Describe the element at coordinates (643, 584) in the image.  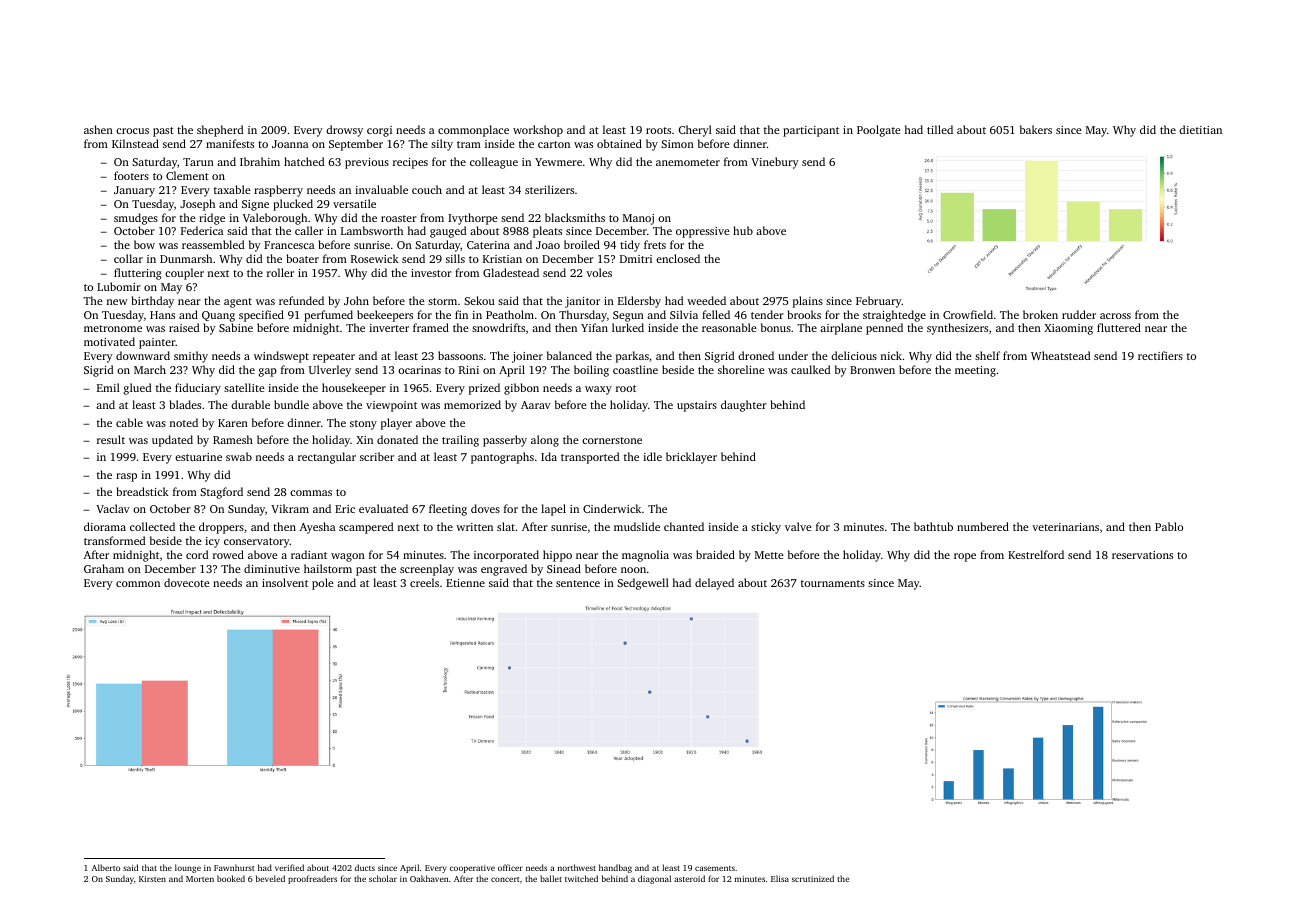
I see `Sedgewell` at that location.
